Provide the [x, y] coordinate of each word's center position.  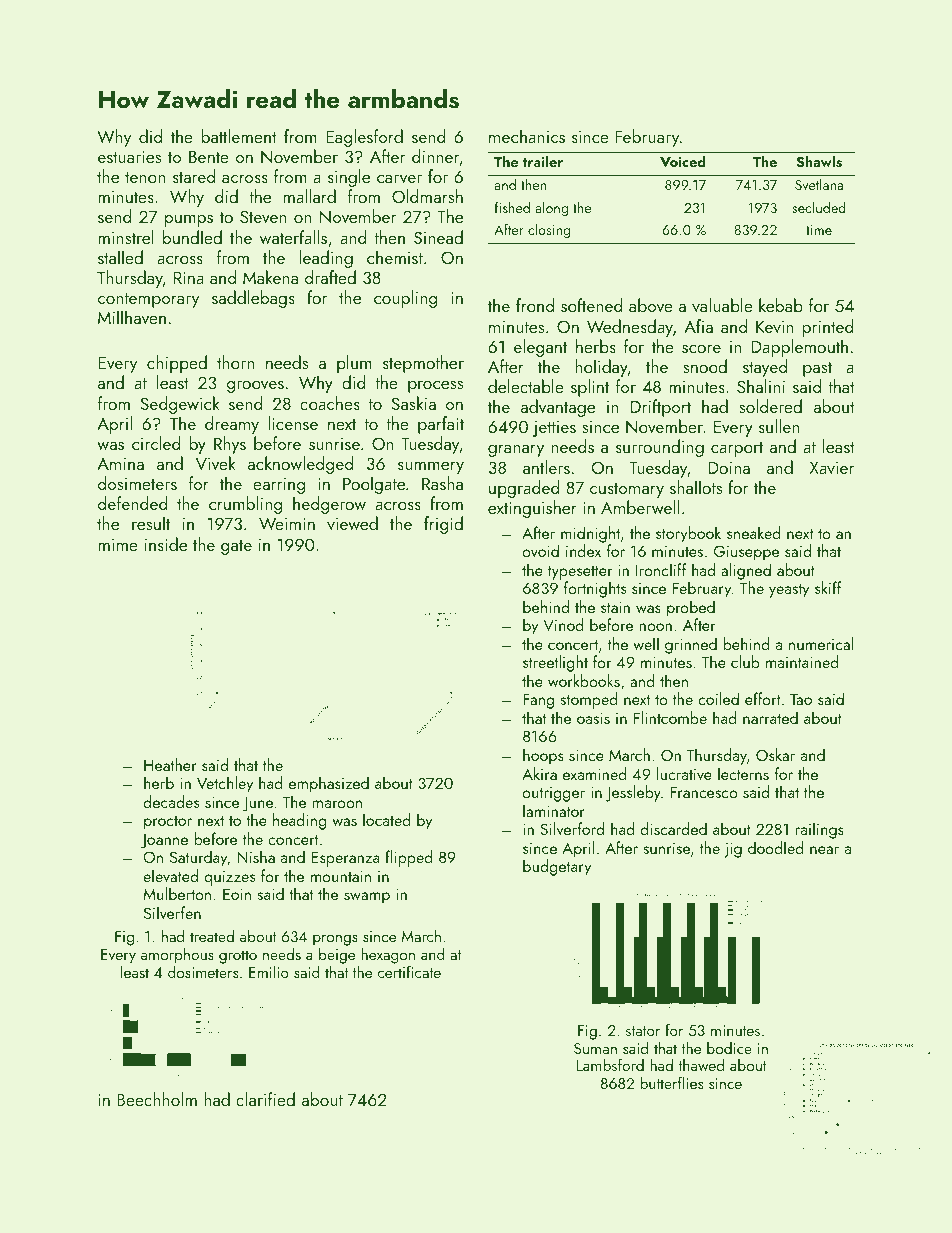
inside [166, 544]
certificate [409, 971]
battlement [239, 136]
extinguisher [532, 509]
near [824, 850]
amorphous [177, 956]
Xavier [831, 467]
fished [512, 207]
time [819, 230]
